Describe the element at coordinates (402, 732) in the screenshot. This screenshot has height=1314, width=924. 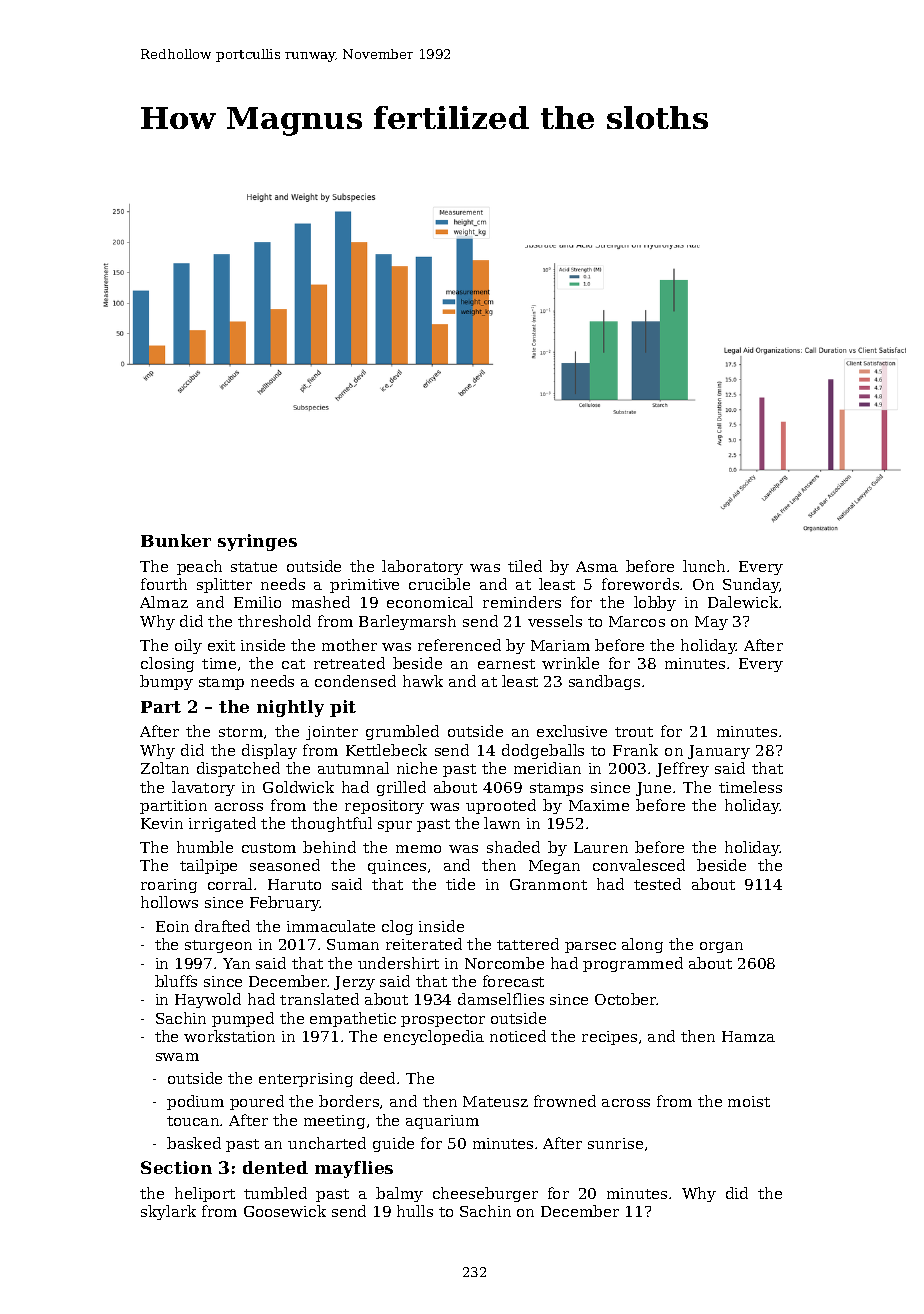
I see `grumbled` at that location.
